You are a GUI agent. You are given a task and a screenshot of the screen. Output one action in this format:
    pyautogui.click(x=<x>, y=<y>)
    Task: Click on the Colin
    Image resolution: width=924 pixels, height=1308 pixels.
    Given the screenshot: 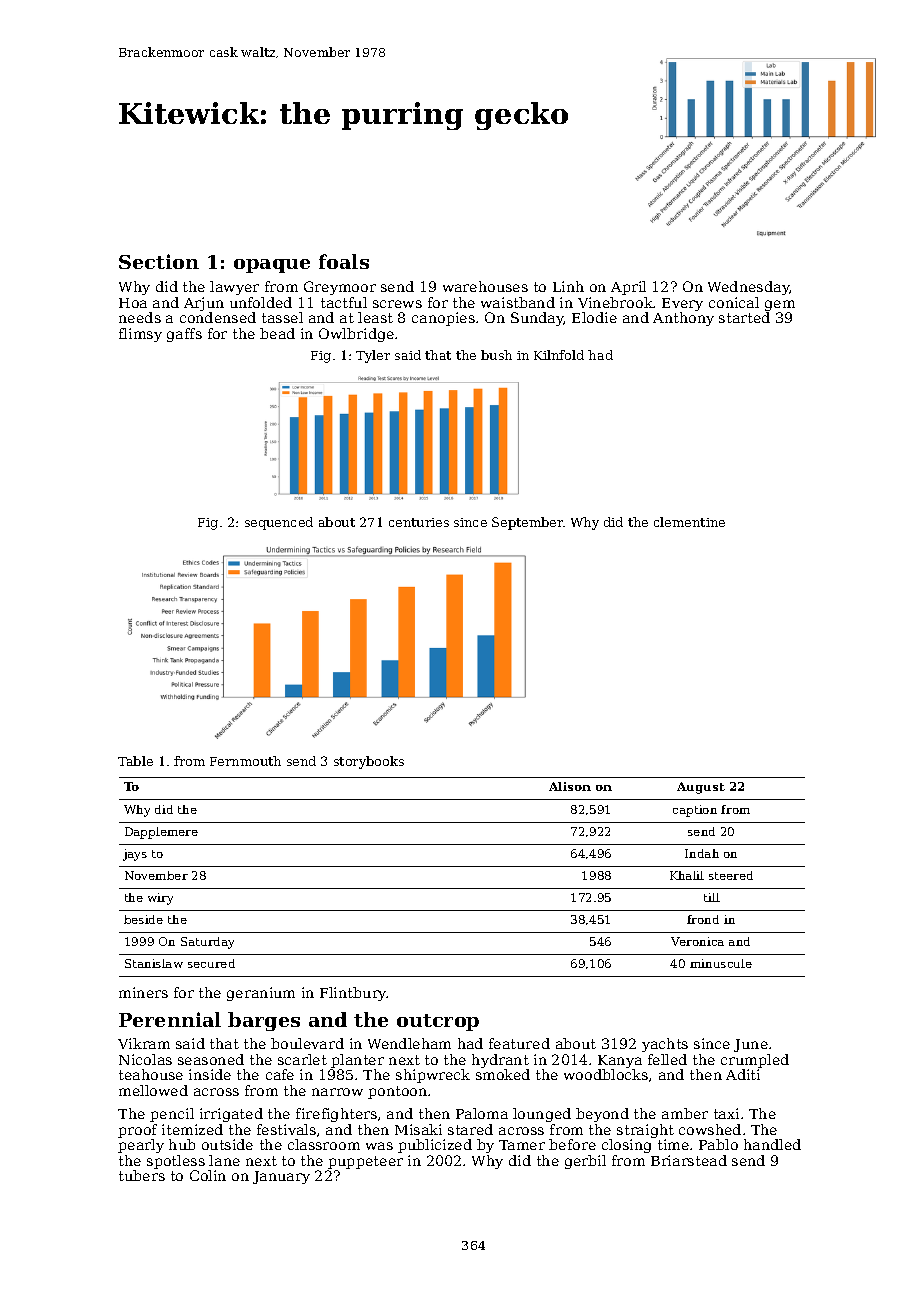 What is the action you would take?
    pyautogui.click(x=208, y=1175)
